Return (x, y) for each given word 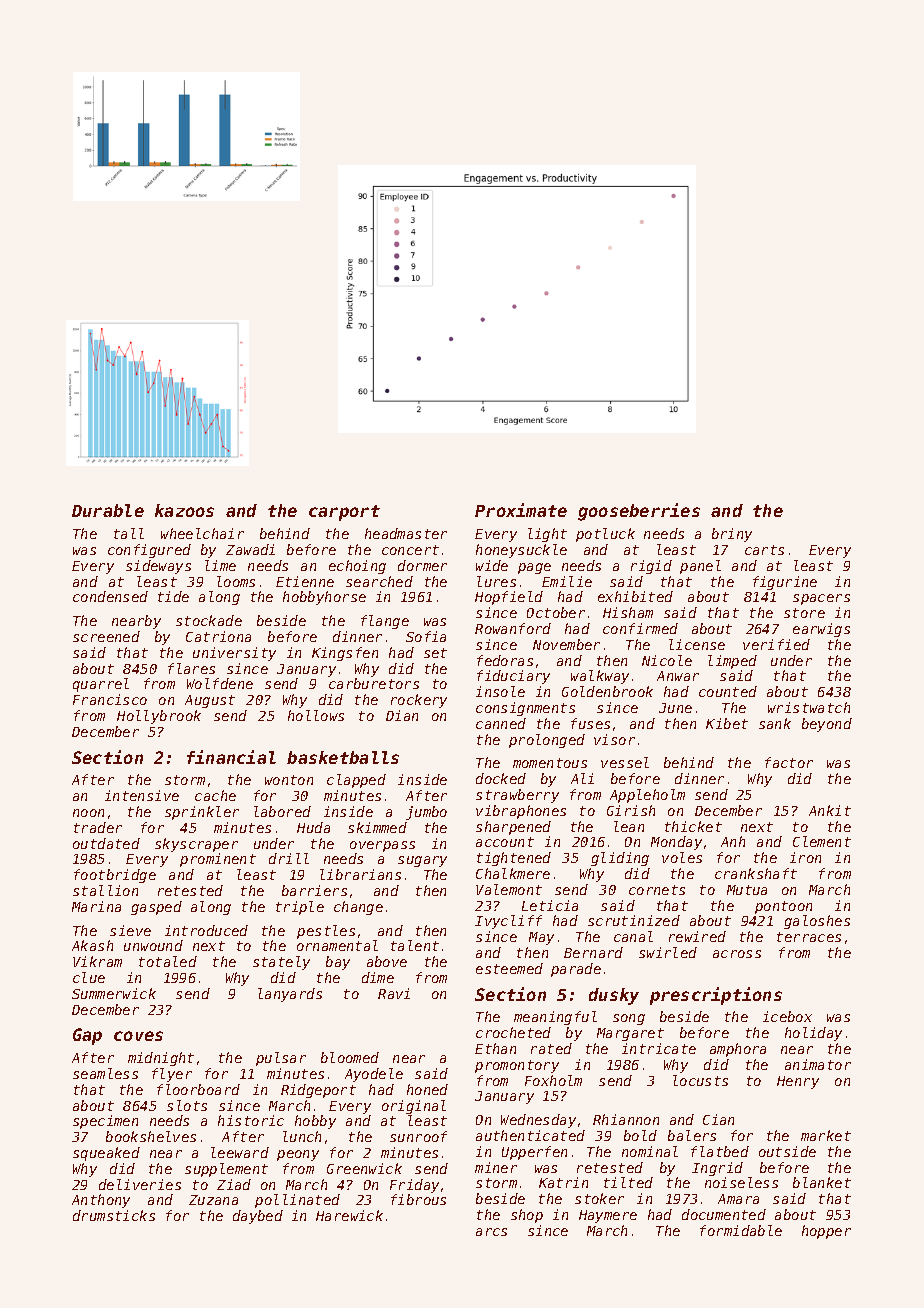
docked (501, 778)
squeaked (106, 1154)
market (826, 1135)
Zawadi (250, 549)
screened (106, 636)
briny (732, 535)
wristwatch (809, 707)
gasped (156, 908)
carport (344, 513)
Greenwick (364, 1168)
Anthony (101, 1201)
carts (764, 550)
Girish (631, 810)
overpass (382, 846)
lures (496, 581)
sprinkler (202, 813)
